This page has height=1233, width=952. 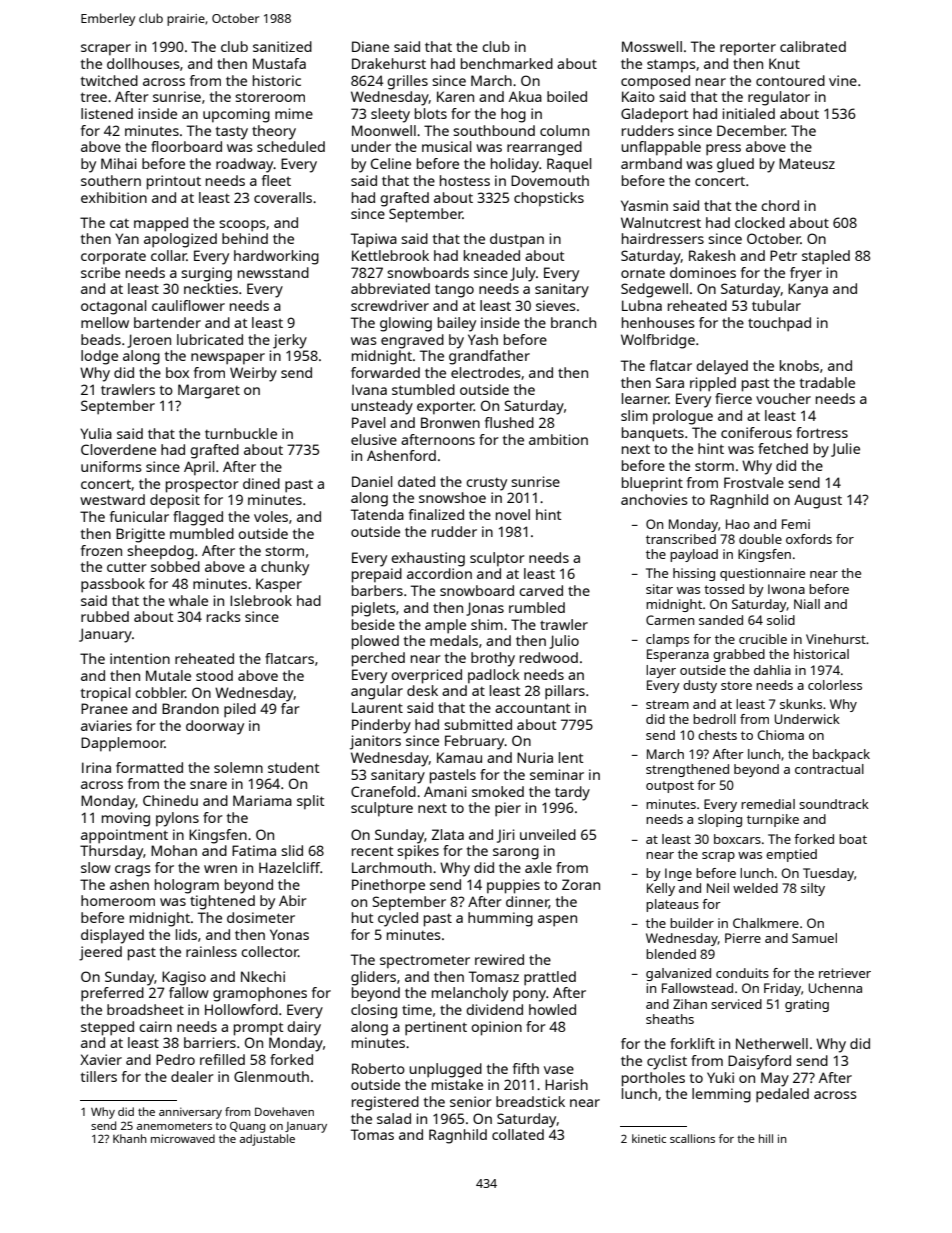 I want to click on benchmarked, so click(x=507, y=63).
